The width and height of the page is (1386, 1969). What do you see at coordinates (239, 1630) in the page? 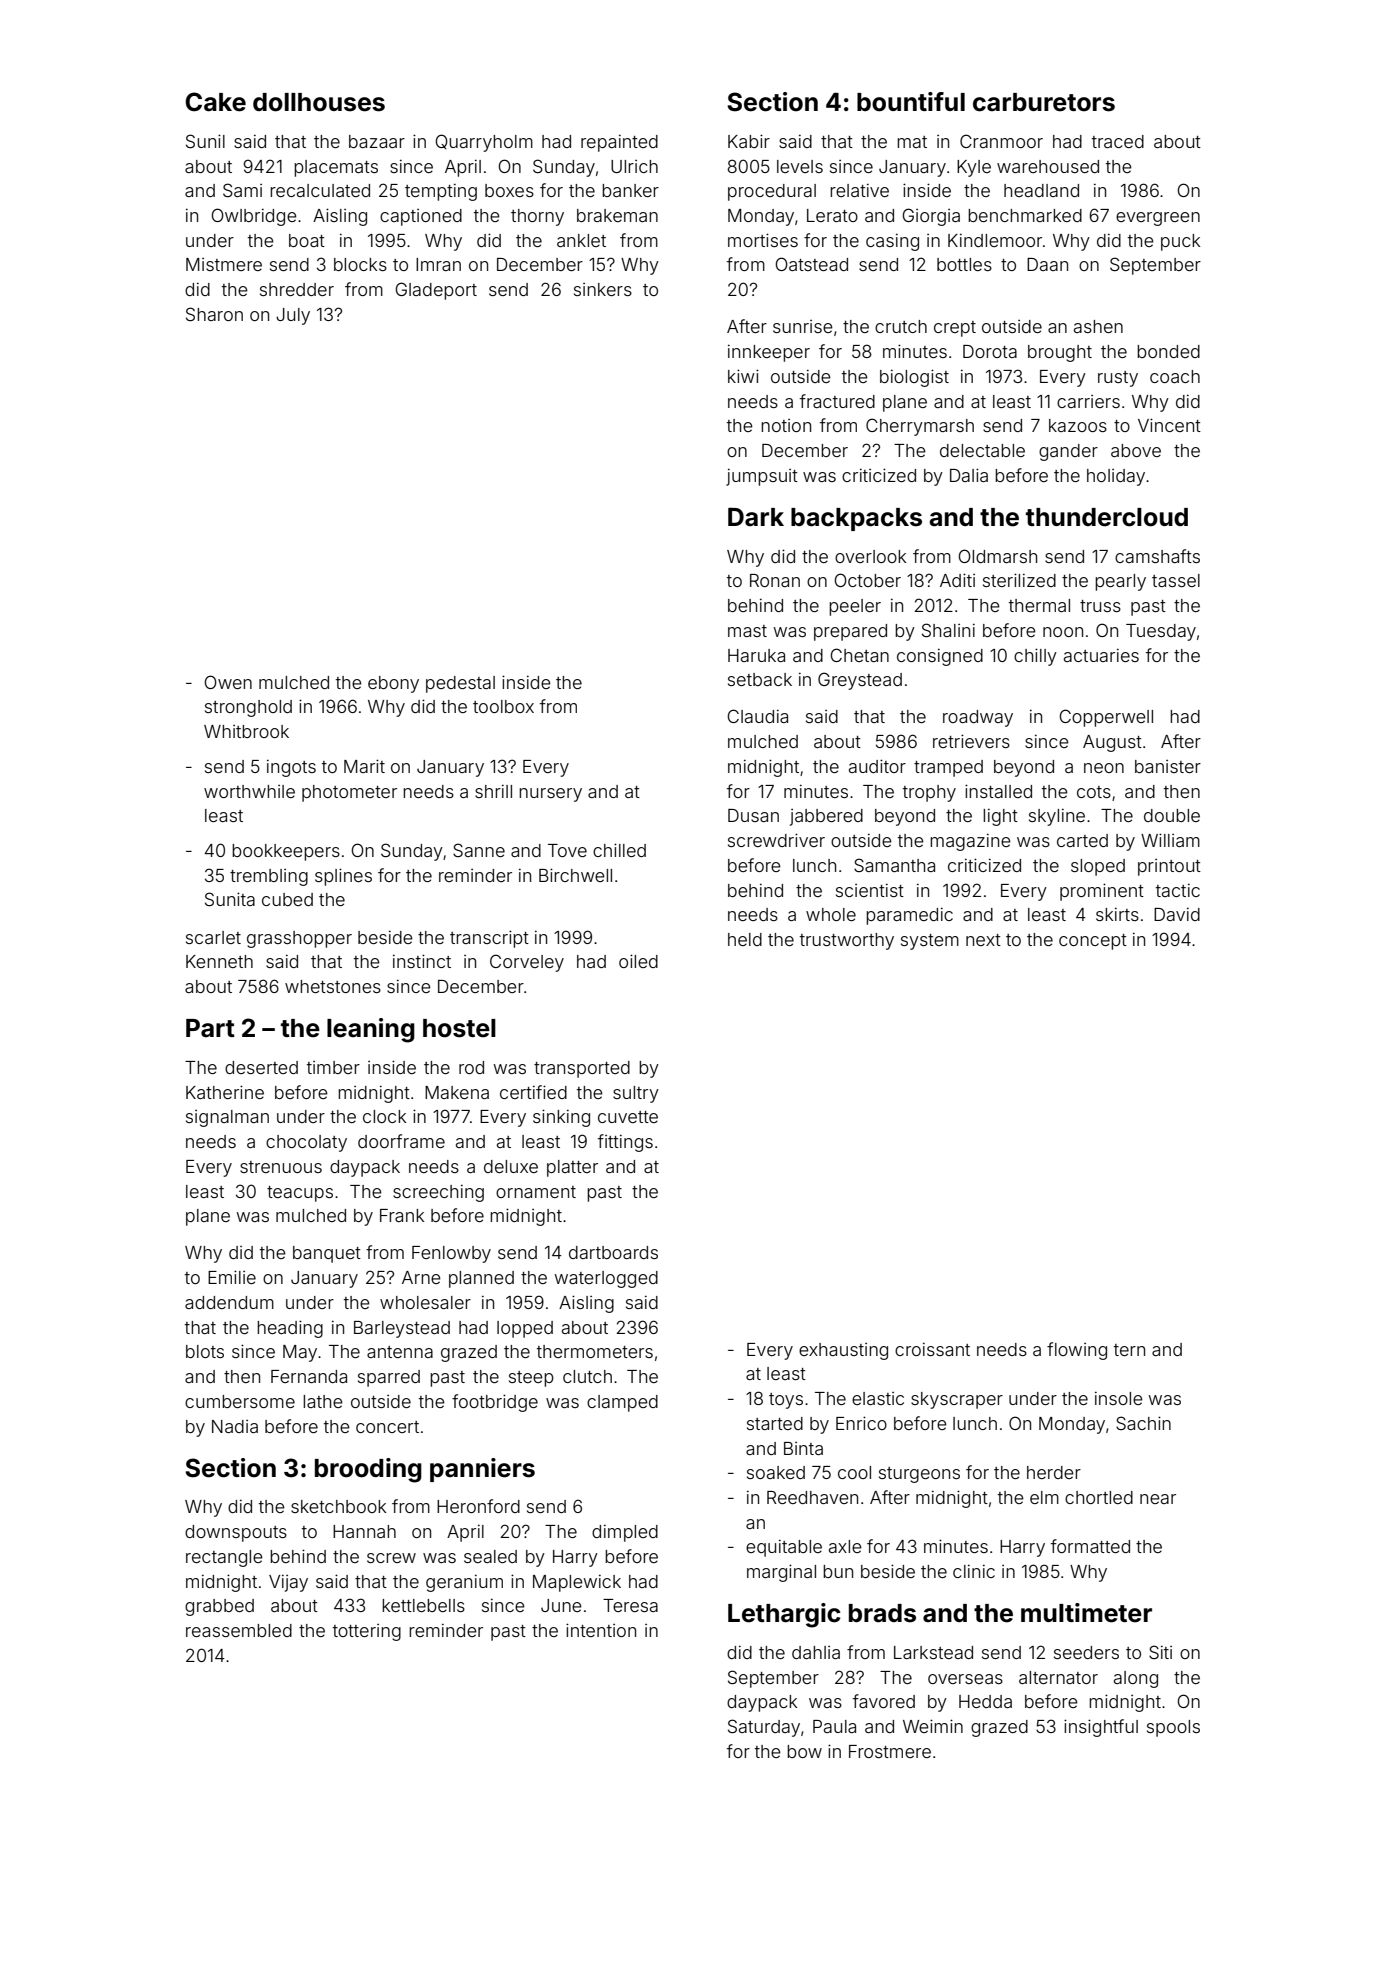
I see `reassembled` at bounding box center [239, 1630].
